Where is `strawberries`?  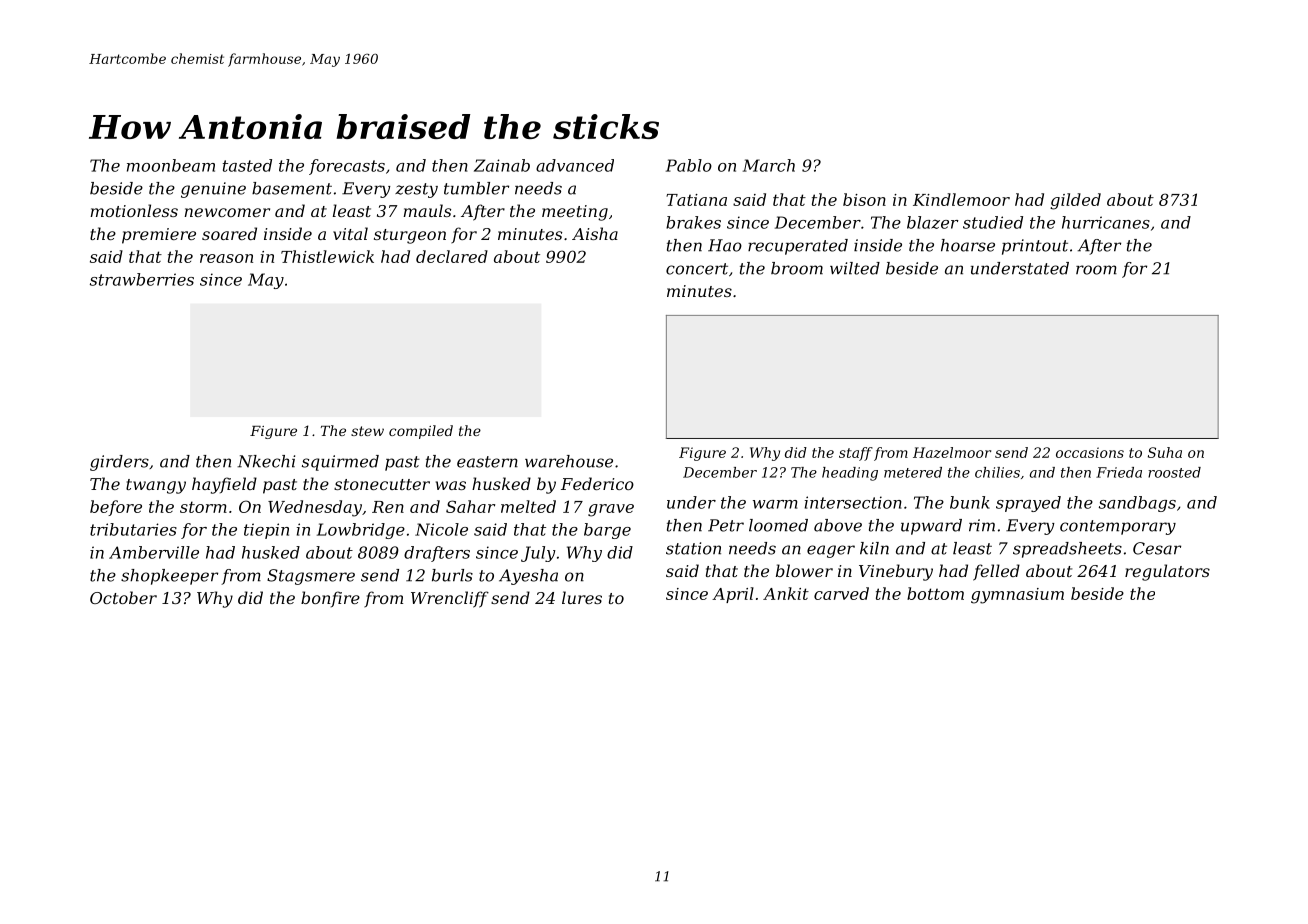 strawberries is located at coordinates (142, 279).
